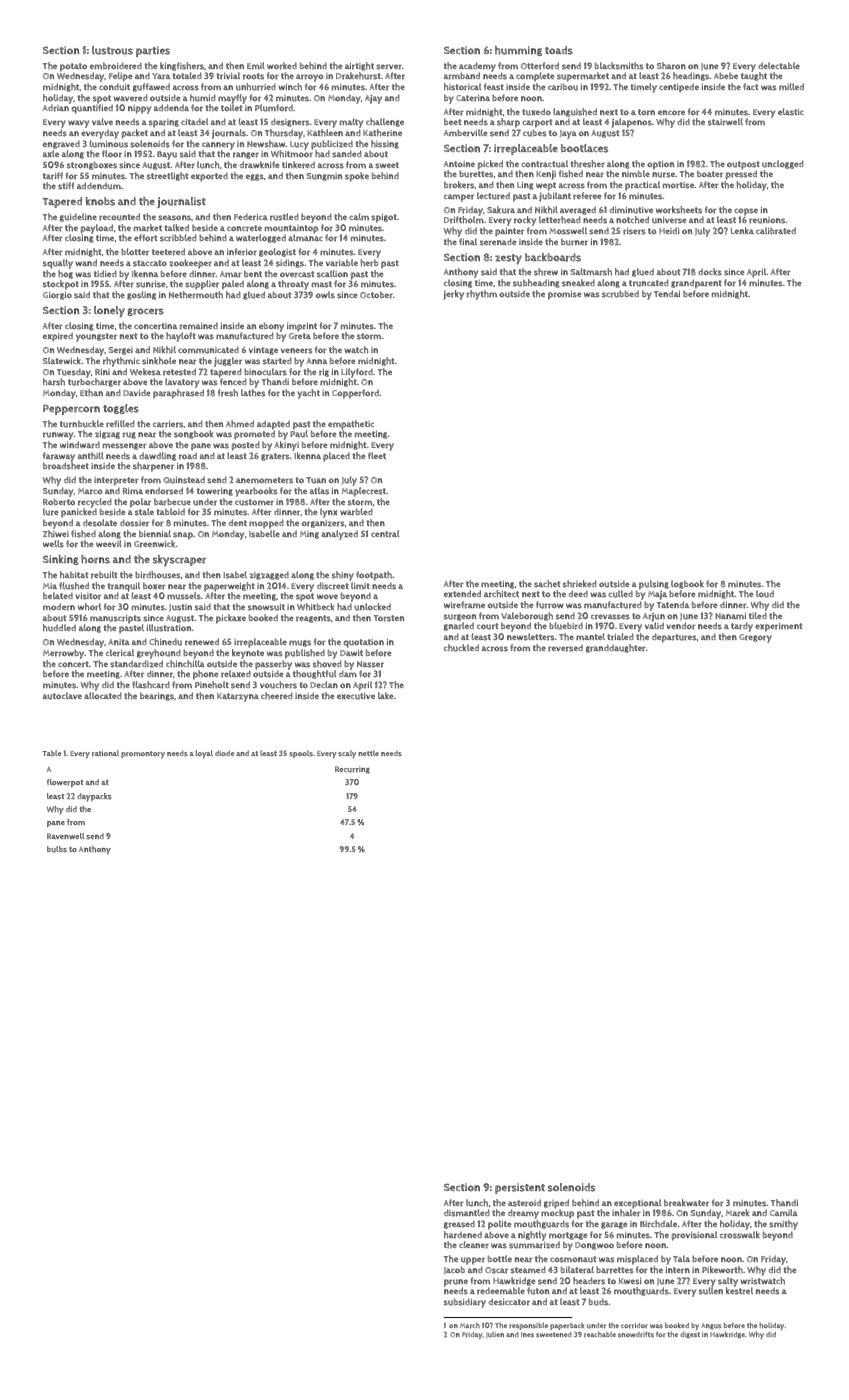  Describe the element at coordinates (266, 524) in the page. I see `mopped` at that location.
